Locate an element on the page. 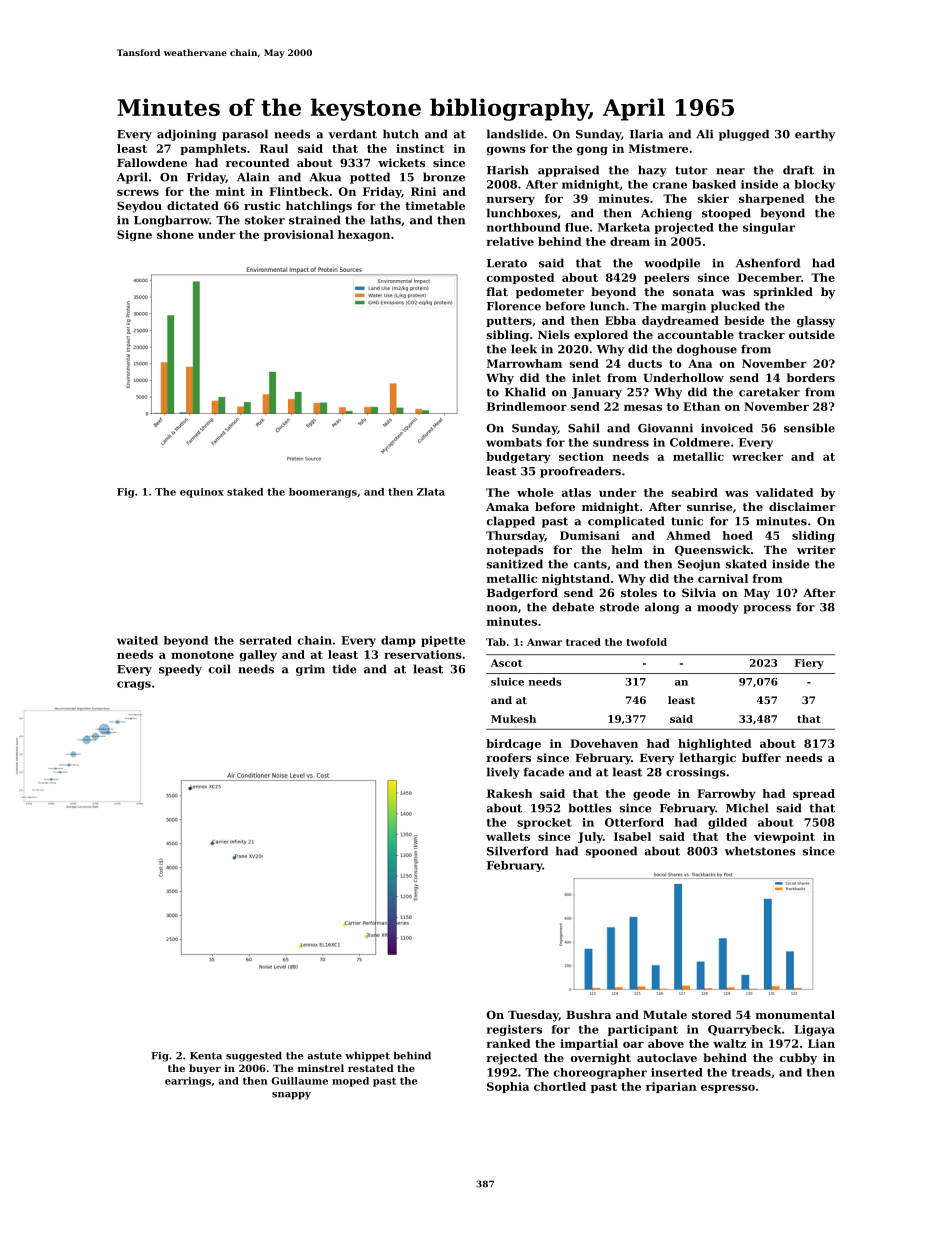 The height and width of the page is (1233, 952). gilded is located at coordinates (727, 823).
